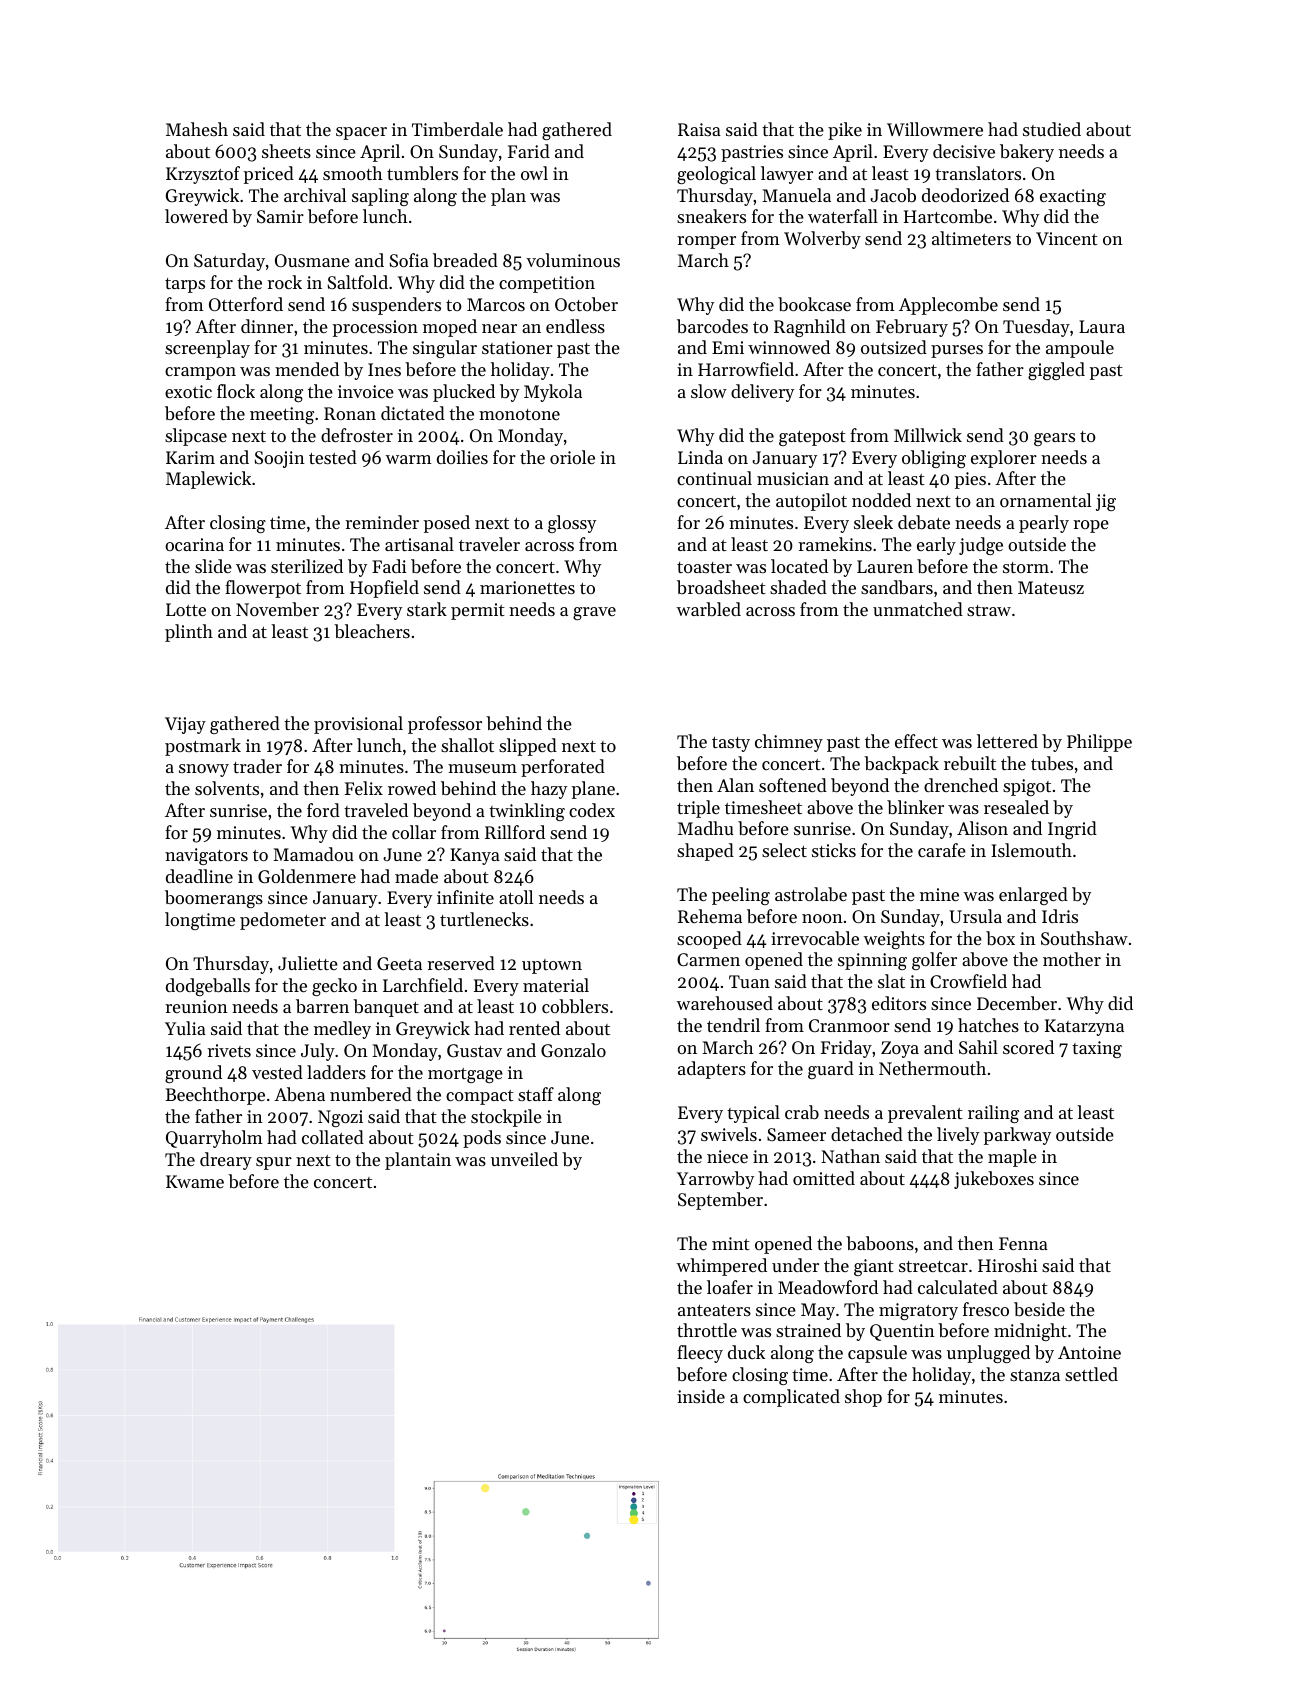  What do you see at coordinates (701, 1396) in the screenshot?
I see `inside` at bounding box center [701, 1396].
